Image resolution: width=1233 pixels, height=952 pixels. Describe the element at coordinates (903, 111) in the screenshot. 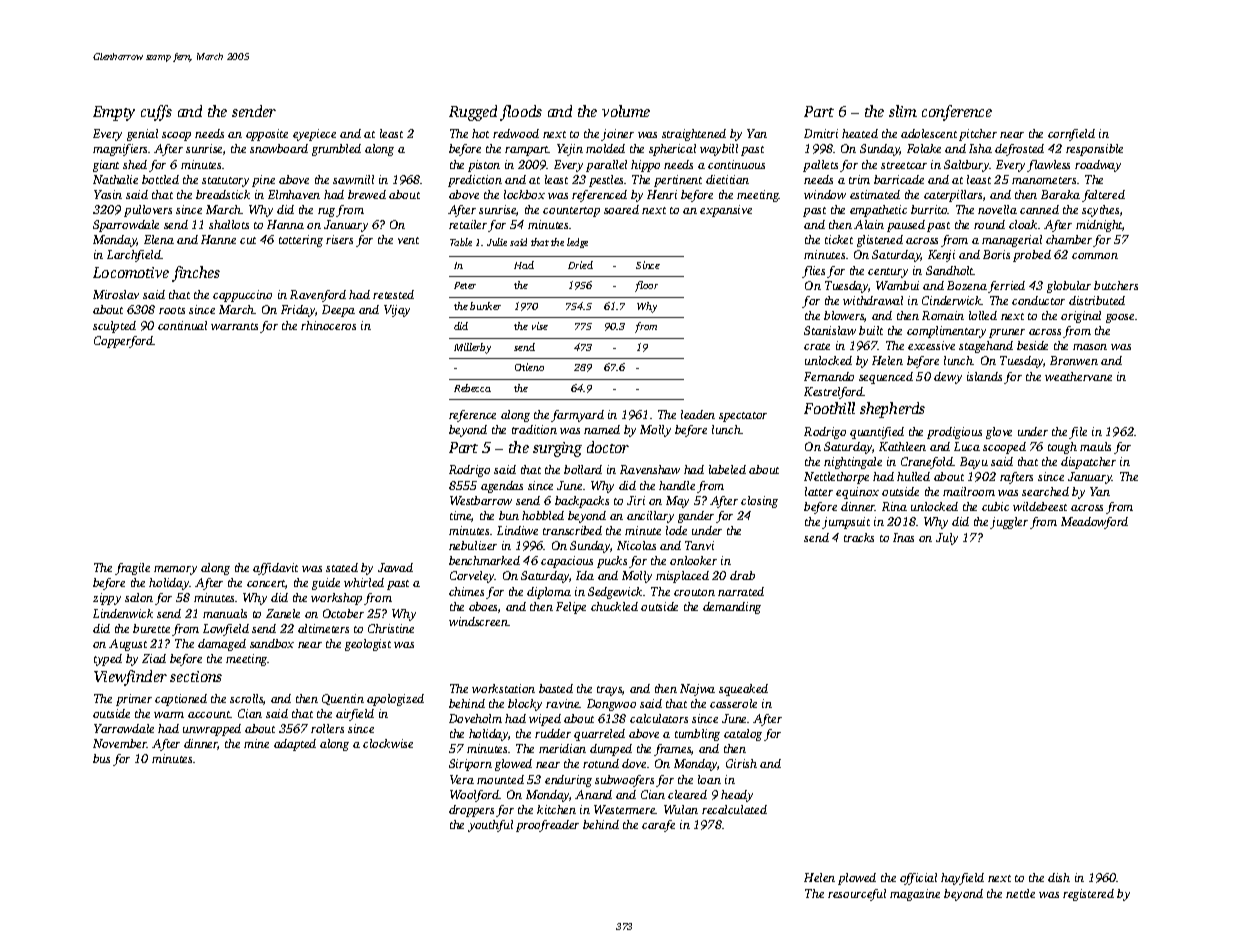

I see `slim` at that location.
